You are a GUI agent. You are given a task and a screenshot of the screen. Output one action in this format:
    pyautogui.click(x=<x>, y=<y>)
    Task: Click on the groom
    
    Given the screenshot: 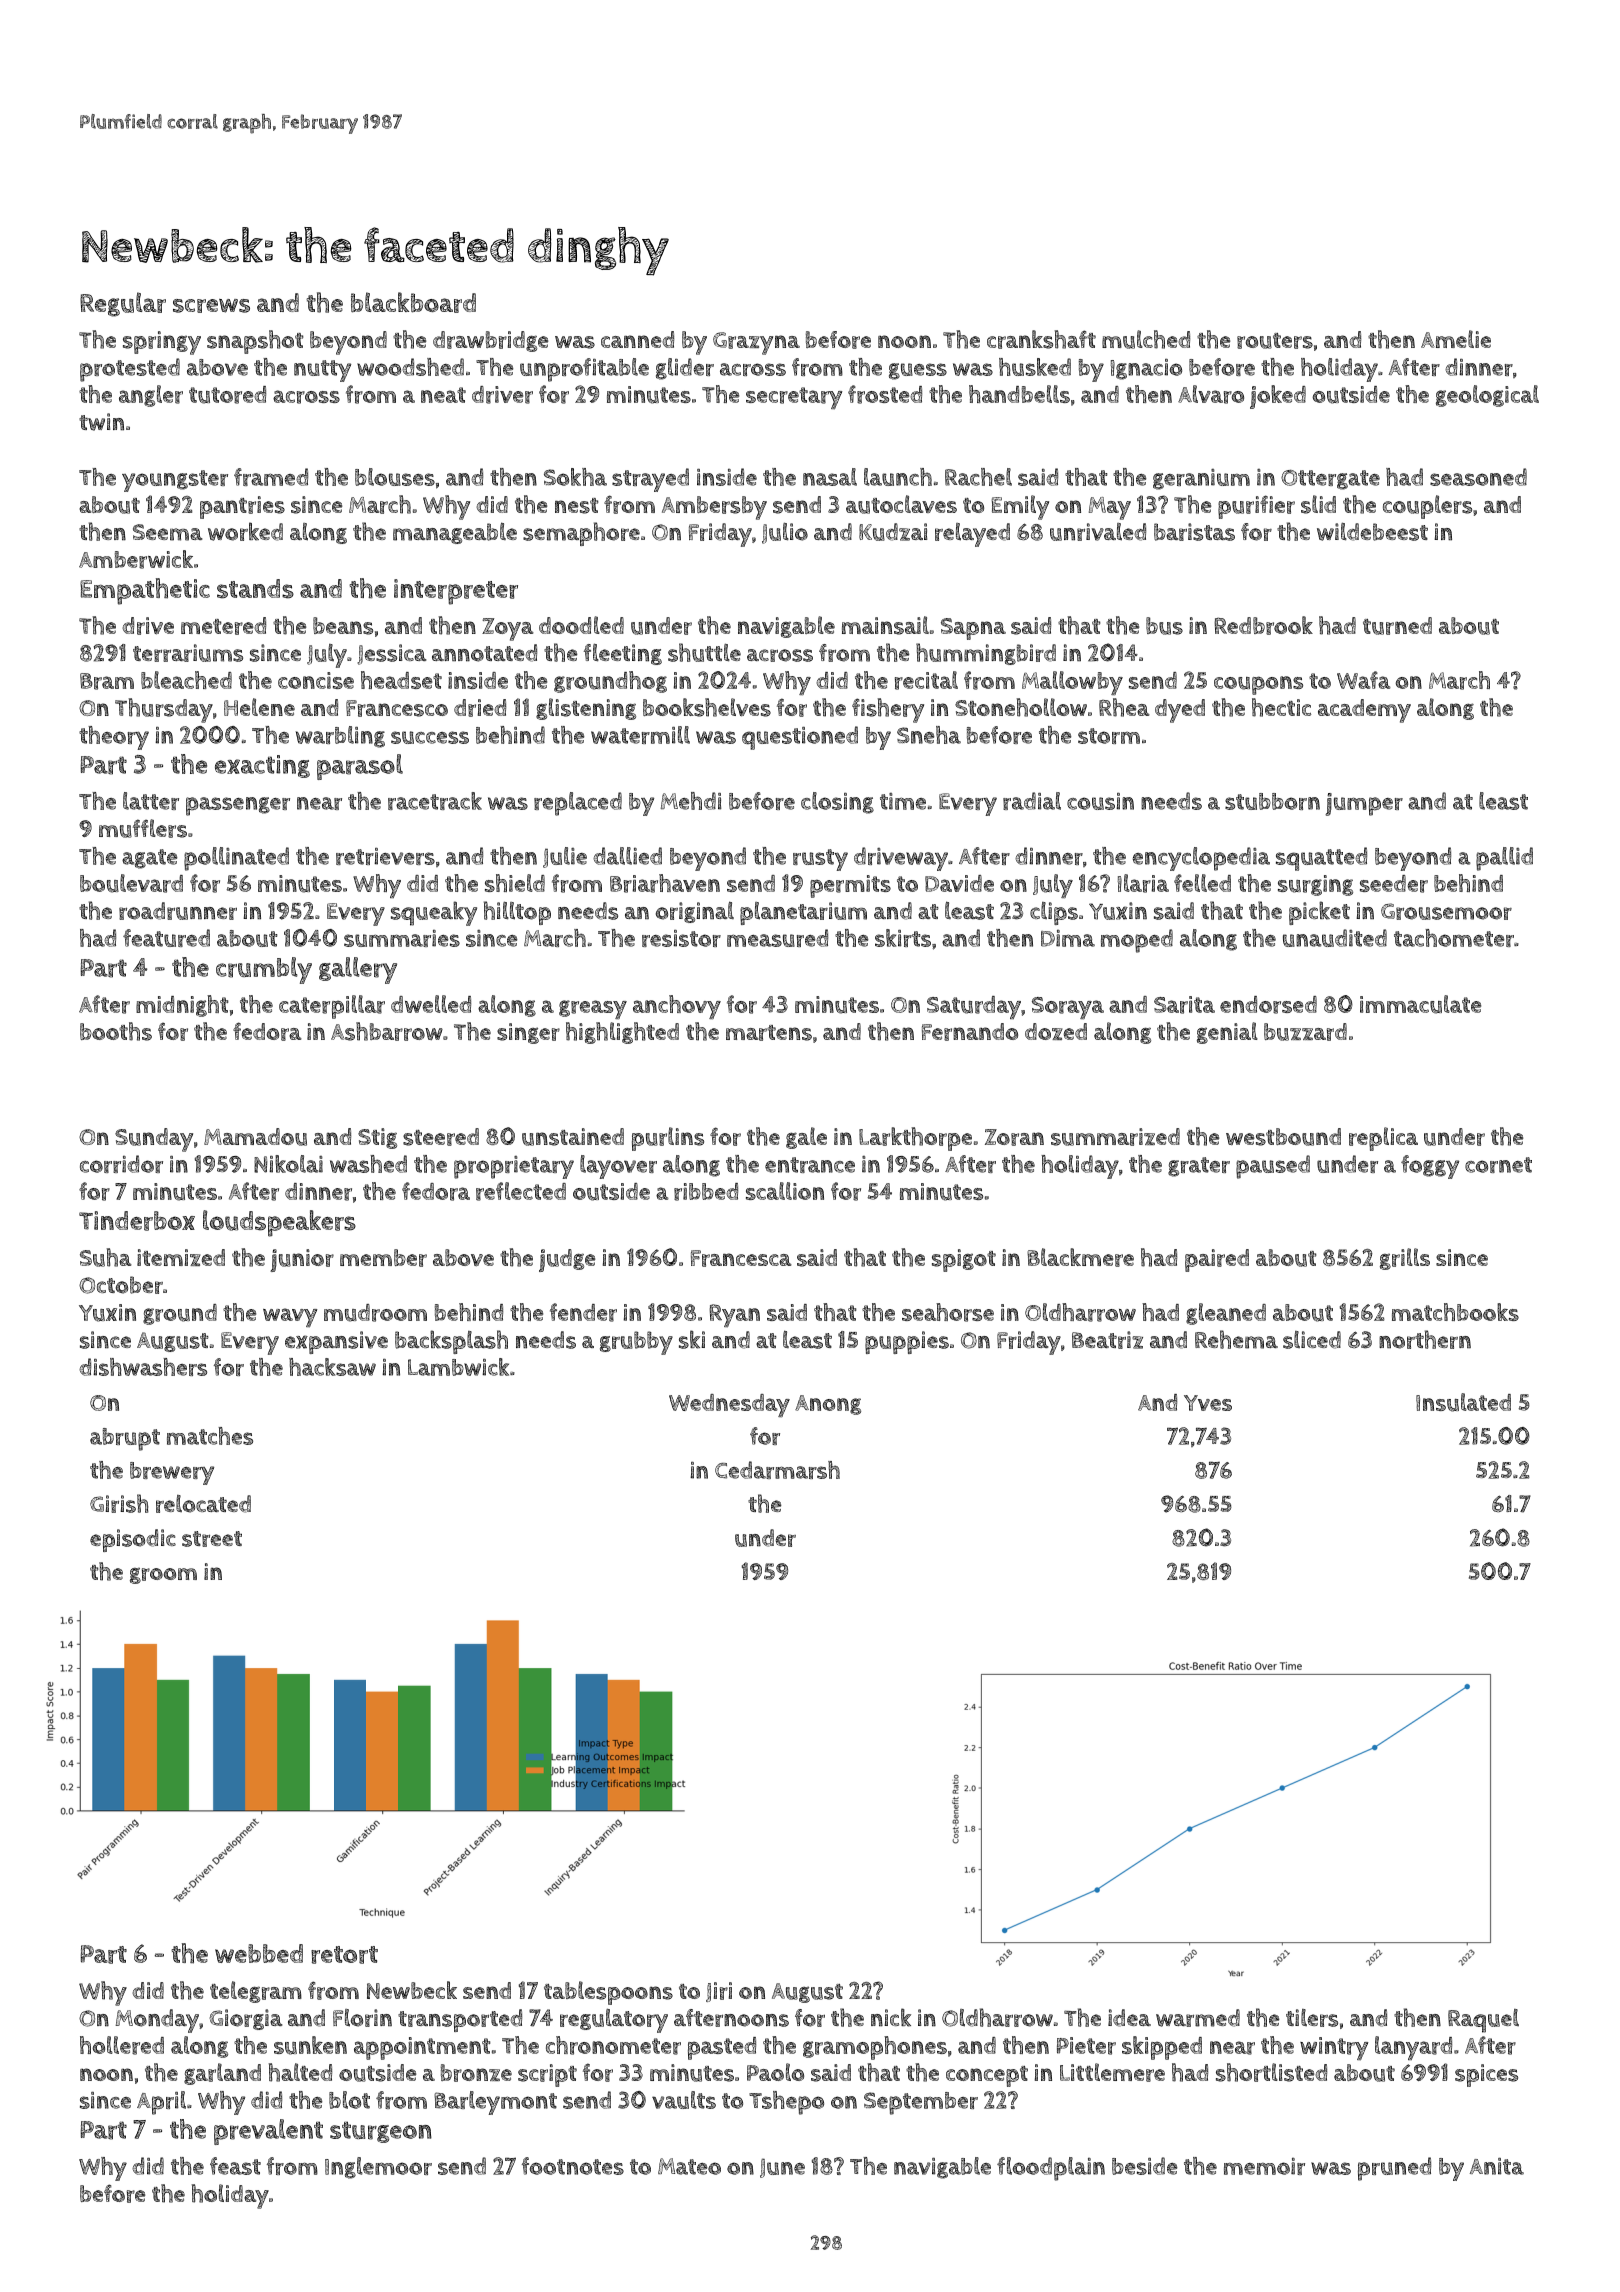 What is the action you would take?
    pyautogui.click(x=163, y=1576)
